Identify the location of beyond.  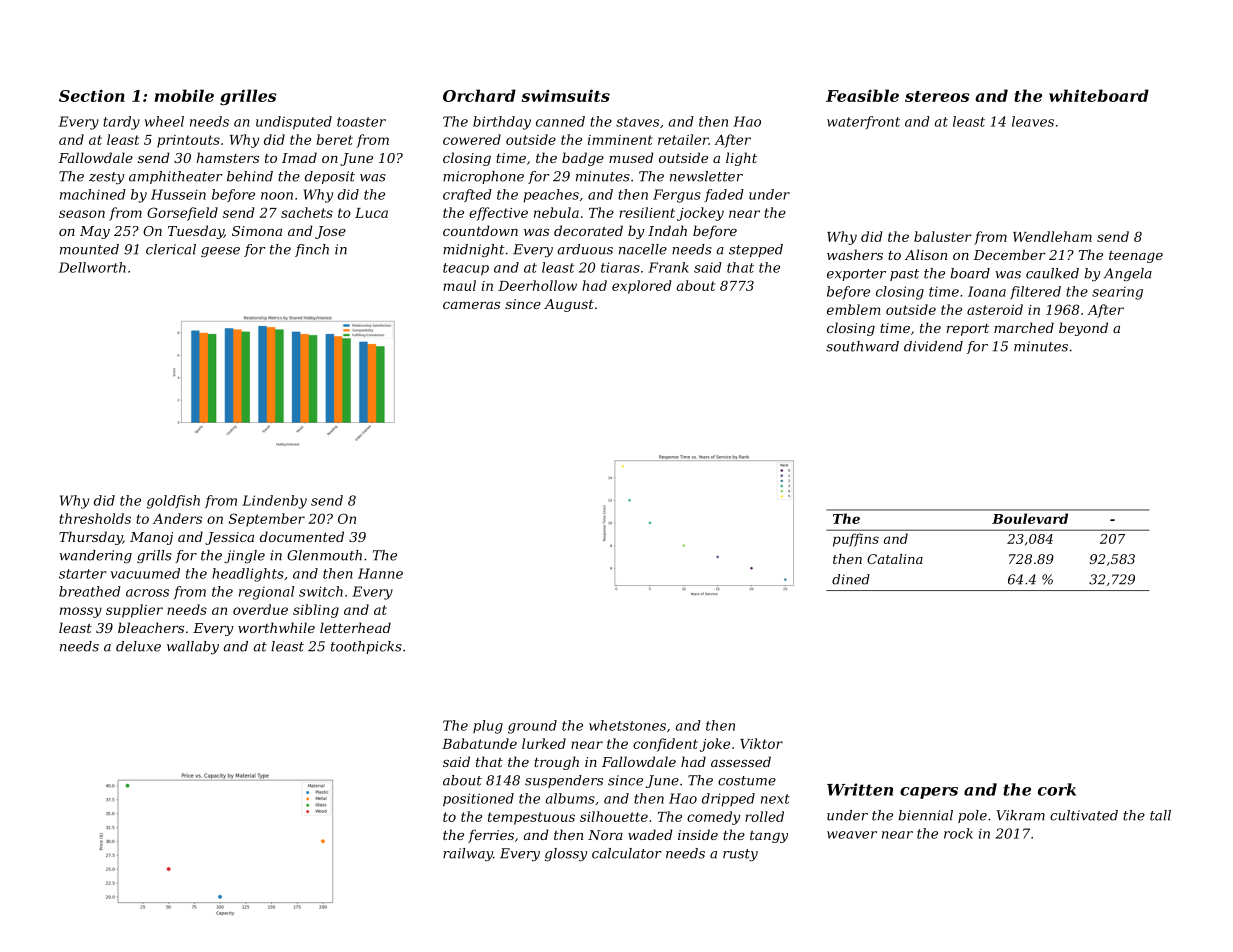
(1083, 329).
